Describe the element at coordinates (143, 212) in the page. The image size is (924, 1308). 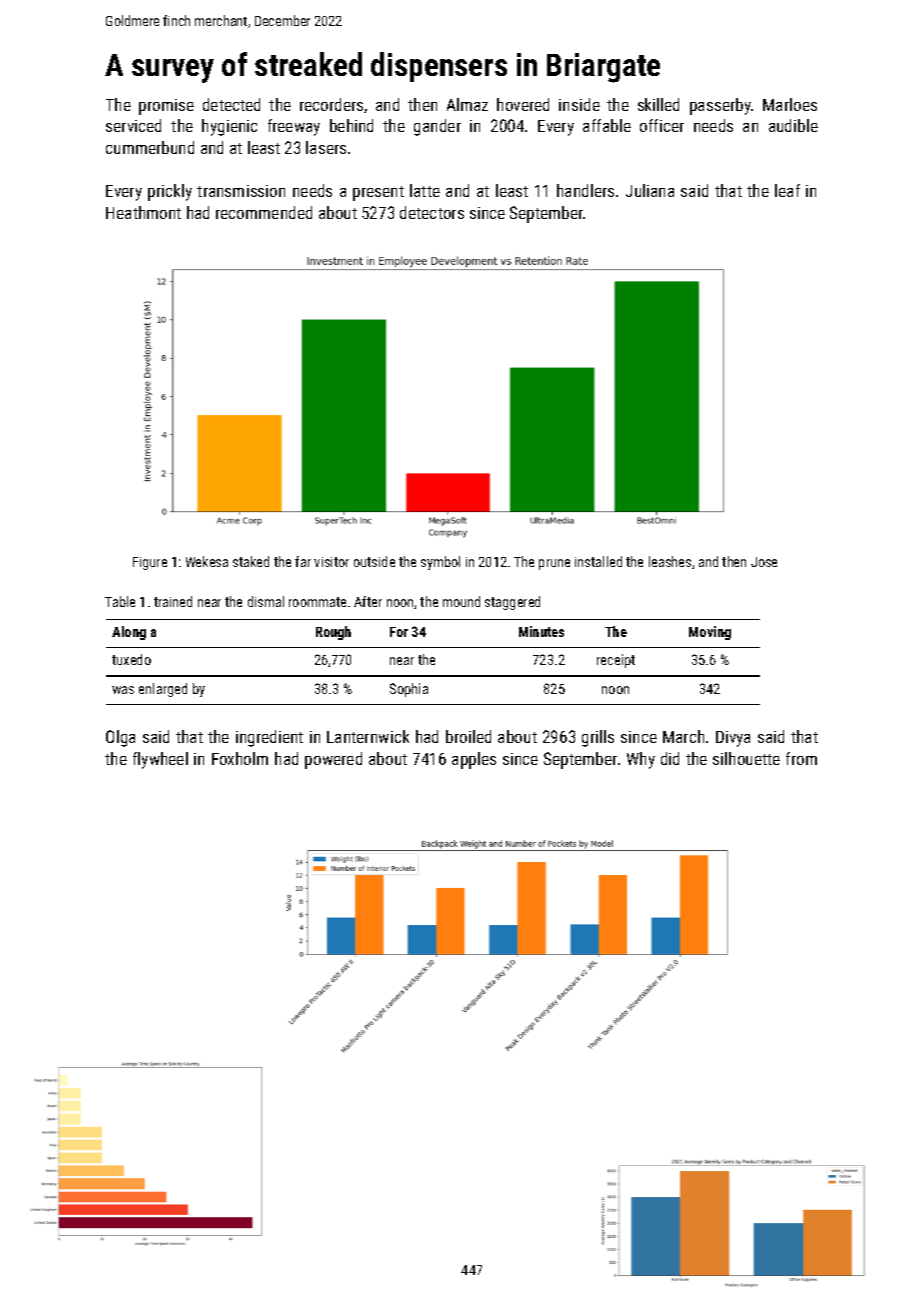
I see `Heathmont` at that location.
